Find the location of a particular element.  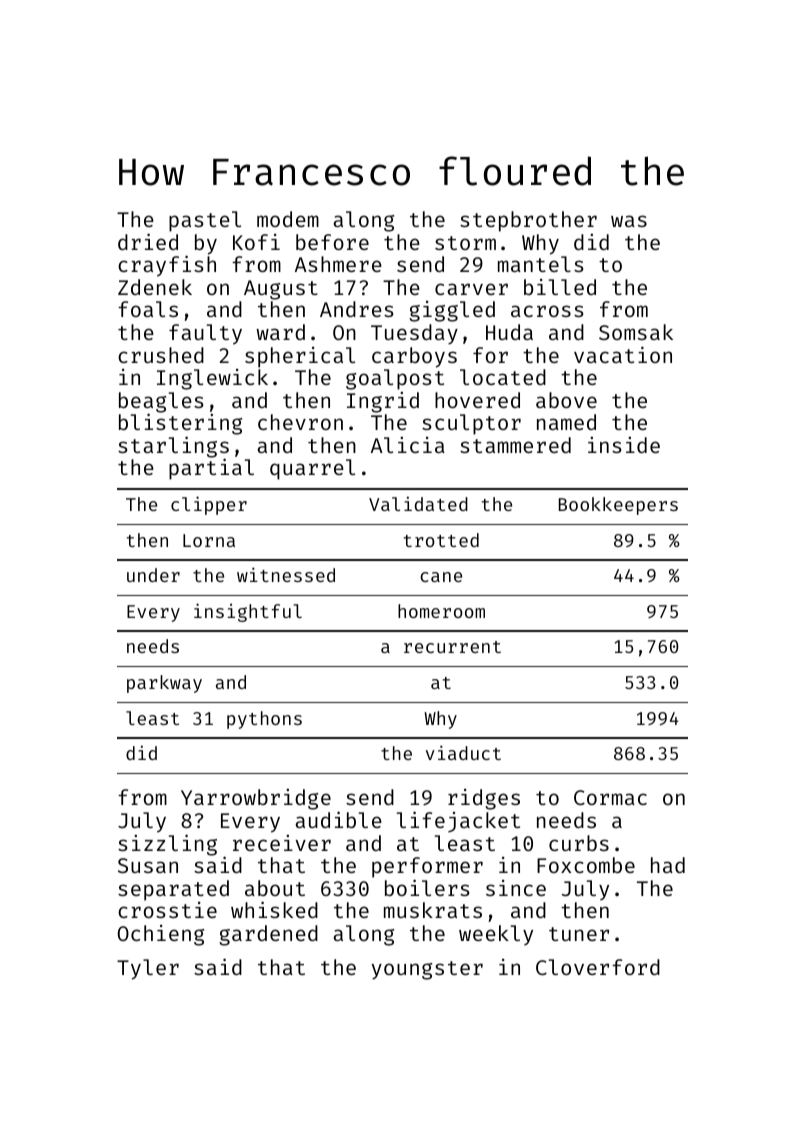

Zdenek is located at coordinates (155, 287).
